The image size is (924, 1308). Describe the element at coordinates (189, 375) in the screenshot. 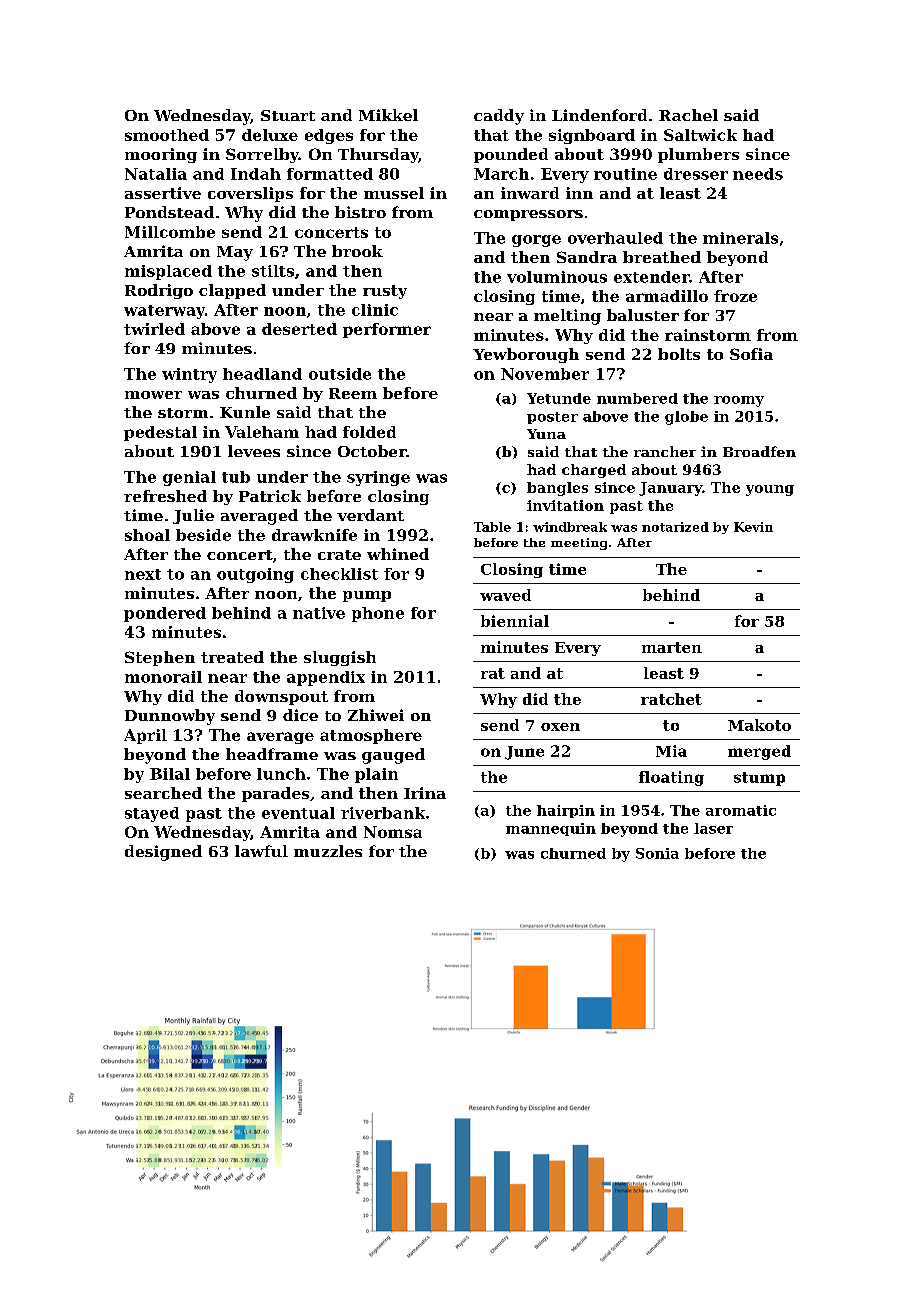

I see `wintry` at that location.
